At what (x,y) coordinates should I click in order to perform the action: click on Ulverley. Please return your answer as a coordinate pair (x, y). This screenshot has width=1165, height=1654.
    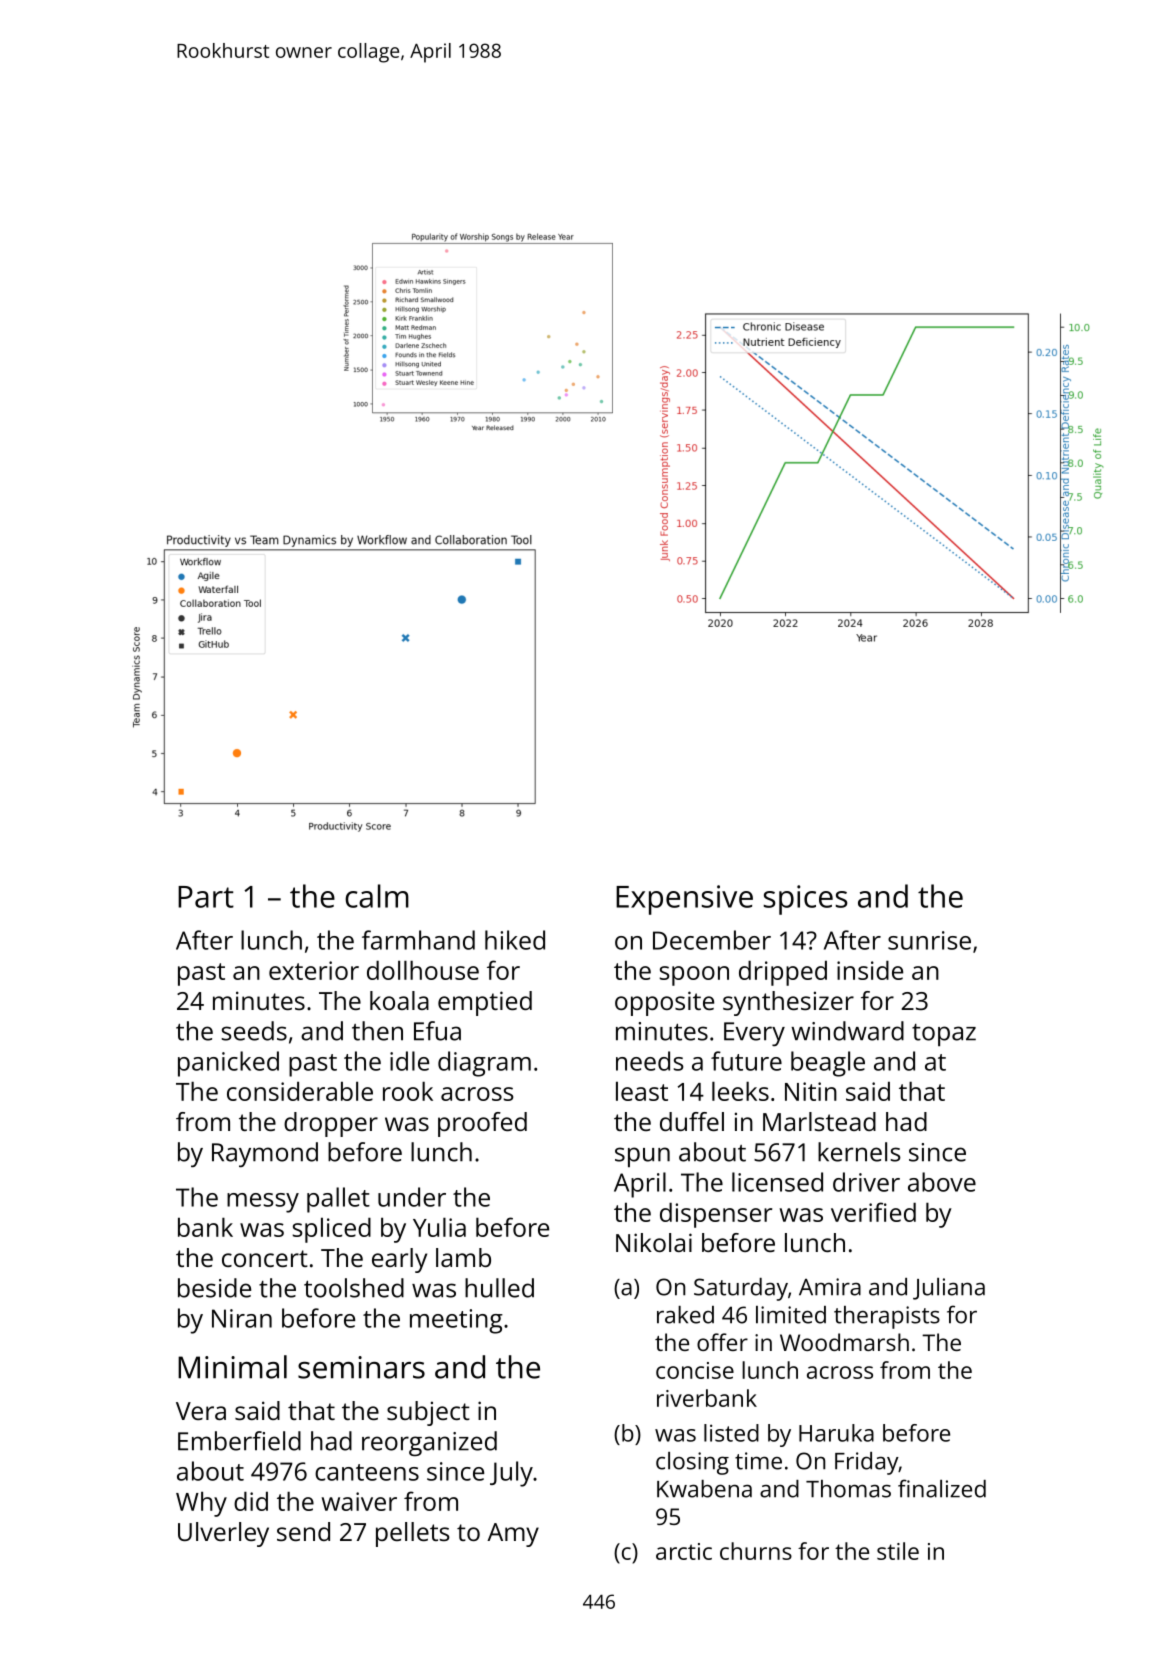
    Looking at the image, I should click on (223, 1534).
